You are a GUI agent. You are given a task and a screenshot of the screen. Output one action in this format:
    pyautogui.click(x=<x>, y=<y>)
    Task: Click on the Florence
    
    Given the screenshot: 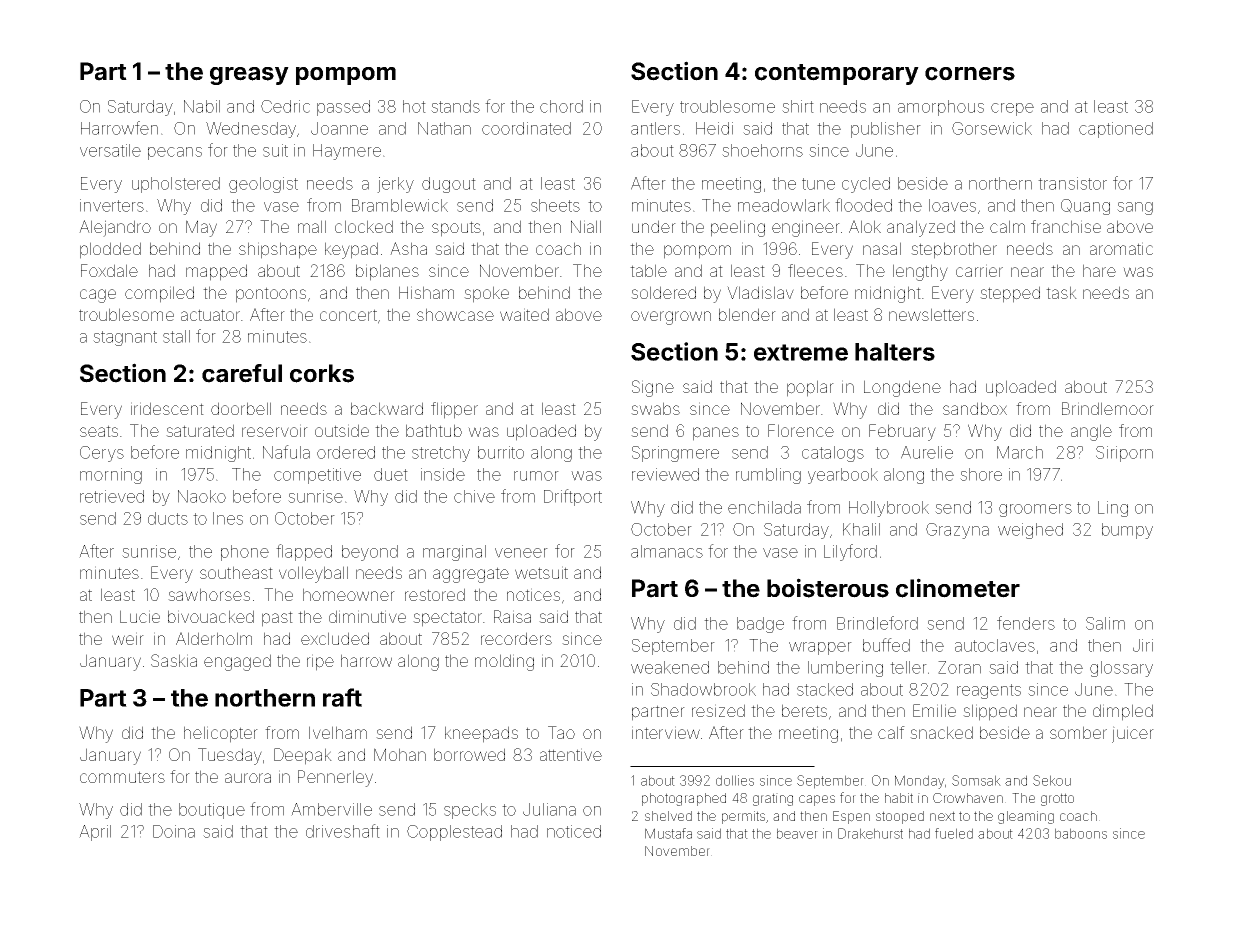 What is the action you would take?
    pyautogui.click(x=801, y=430)
